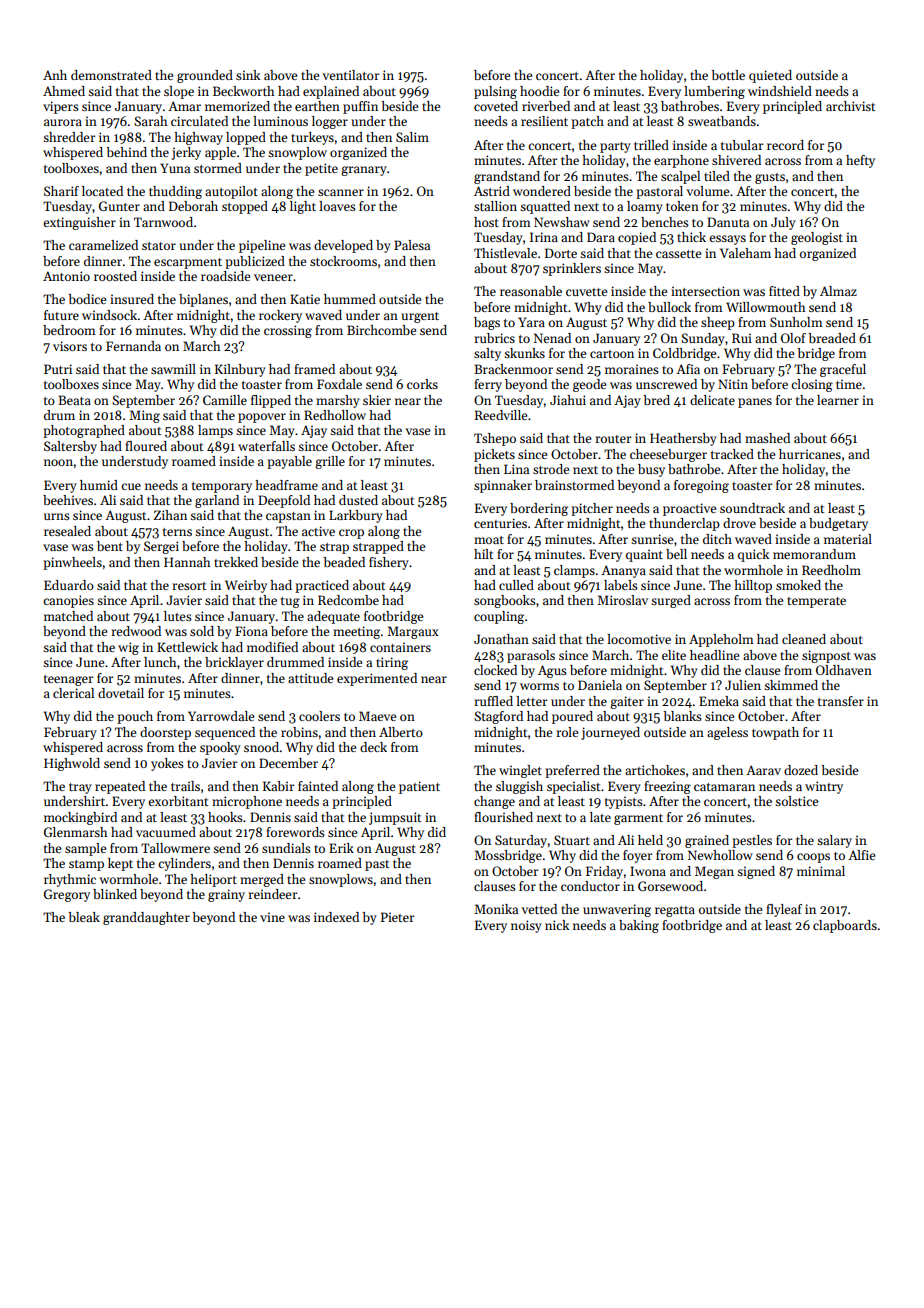 The width and height of the screenshot is (924, 1308). I want to click on quieted, so click(770, 76).
